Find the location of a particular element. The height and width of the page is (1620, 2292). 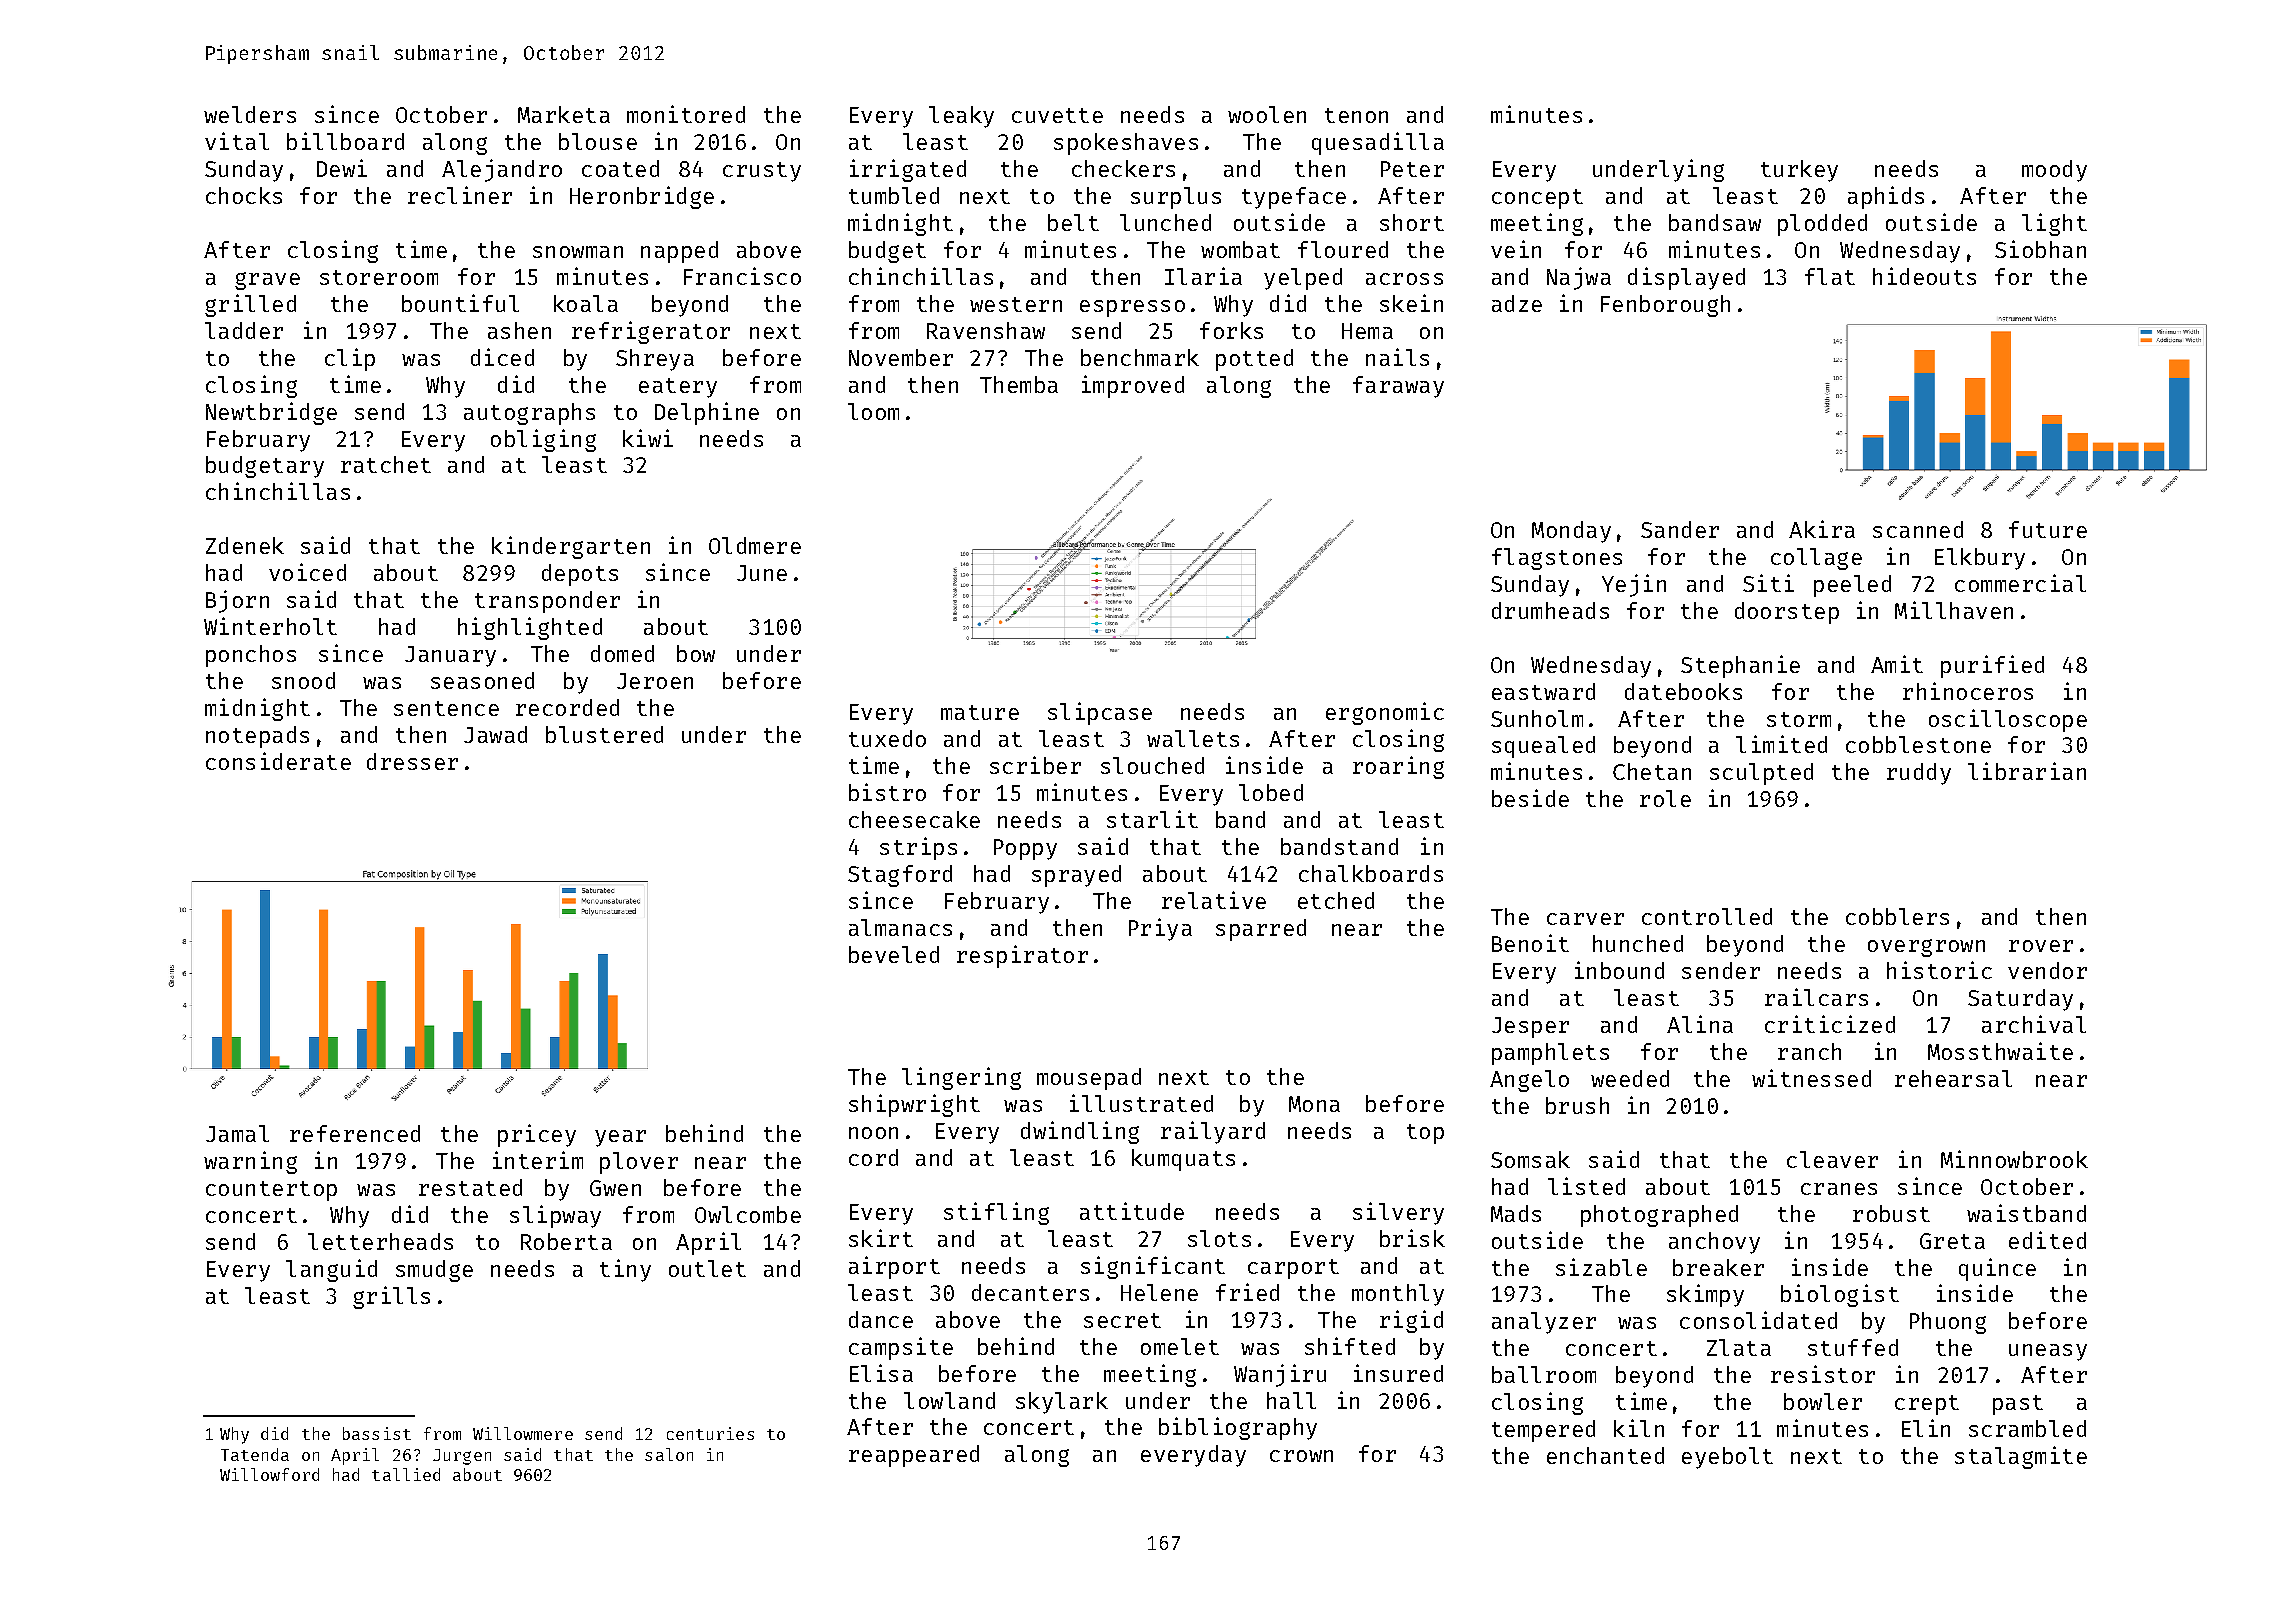

turkey is located at coordinates (1799, 171).
